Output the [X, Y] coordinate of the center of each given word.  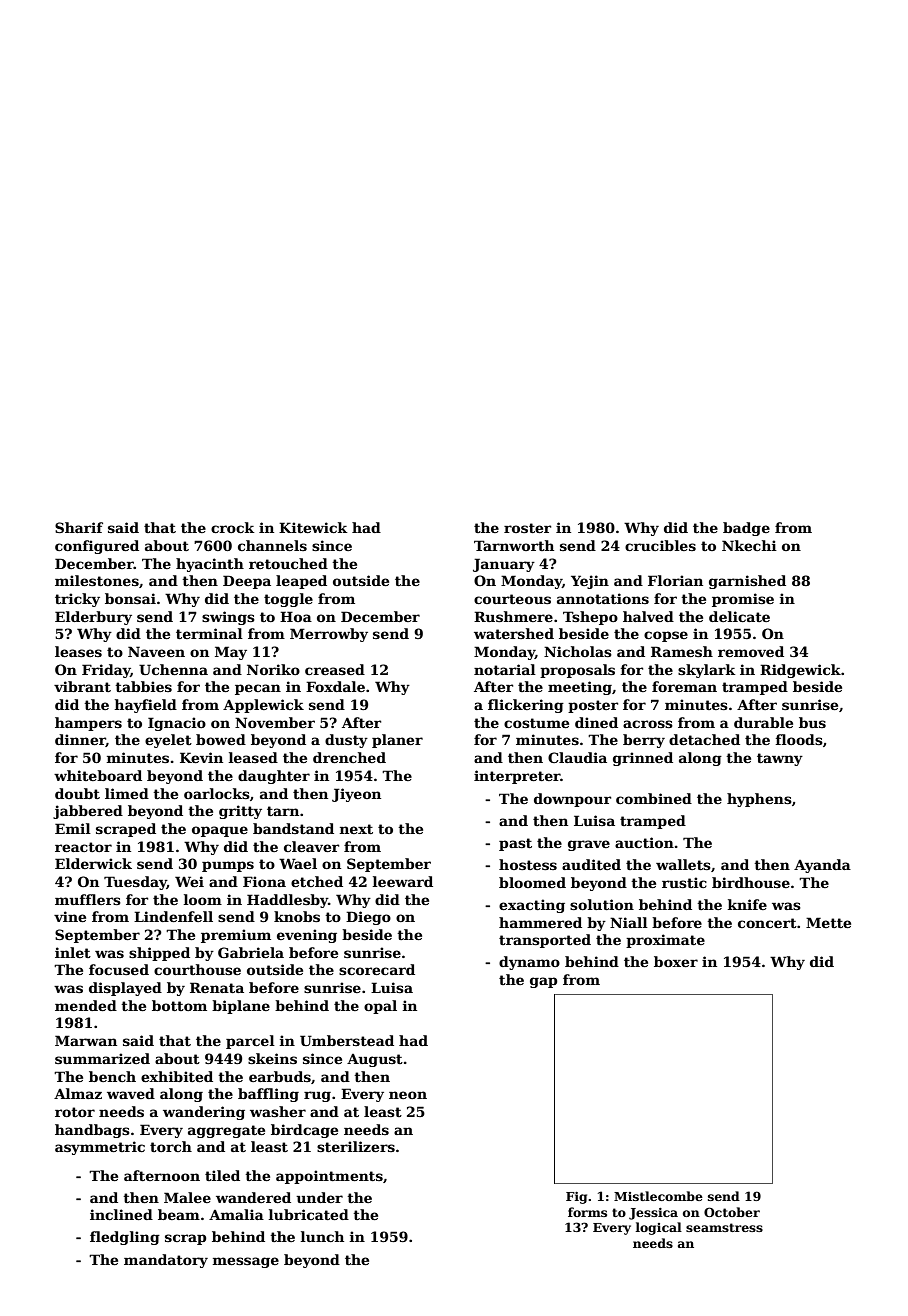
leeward [402, 881]
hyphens [759, 800]
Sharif [79, 527]
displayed [125, 989]
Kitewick [313, 527]
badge [746, 529]
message [245, 1262]
